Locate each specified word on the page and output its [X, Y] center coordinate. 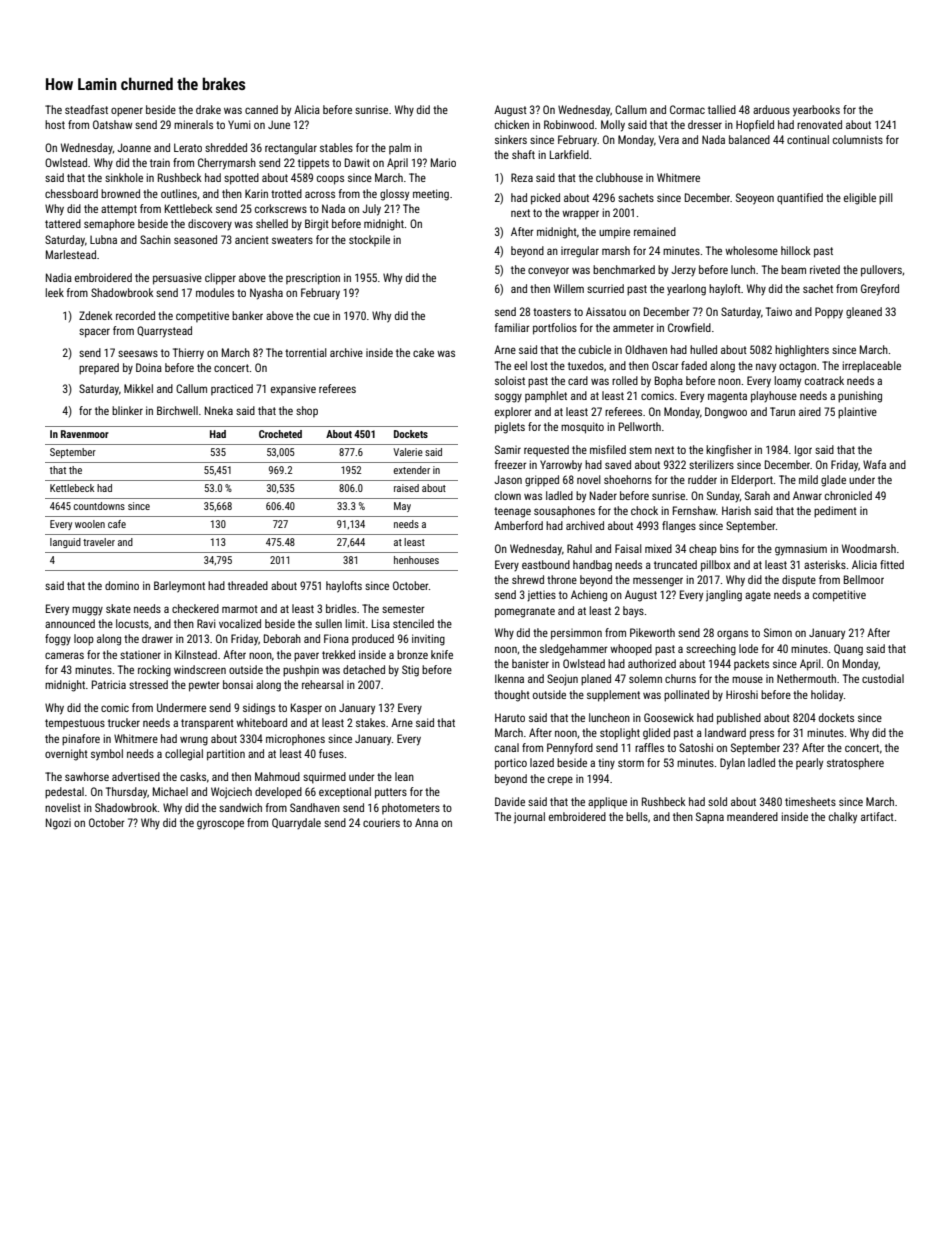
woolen [90, 524]
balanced [749, 139]
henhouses [416, 560]
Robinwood [569, 124]
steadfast [86, 109]
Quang [848, 650]
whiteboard [261, 722]
